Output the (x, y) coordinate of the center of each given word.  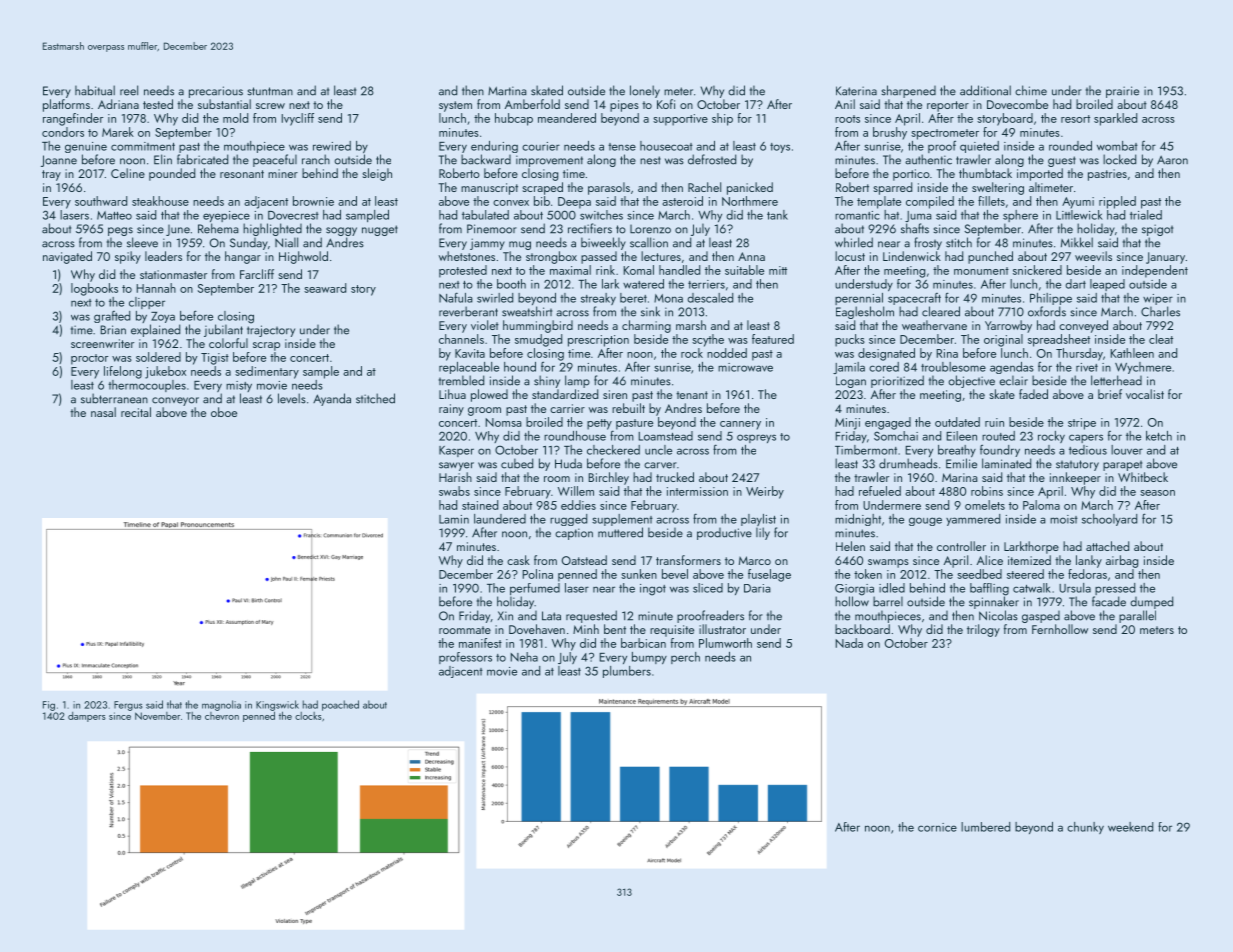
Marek (118, 132)
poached (340, 705)
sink (650, 311)
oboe (224, 412)
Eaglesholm (865, 312)
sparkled (1115, 119)
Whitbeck (1143, 477)
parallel (1137, 616)
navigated (67, 257)
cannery (740, 425)
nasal (103, 412)
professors (465, 658)
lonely (645, 91)
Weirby (765, 492)
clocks (308, 716)
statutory (1077, 465)
